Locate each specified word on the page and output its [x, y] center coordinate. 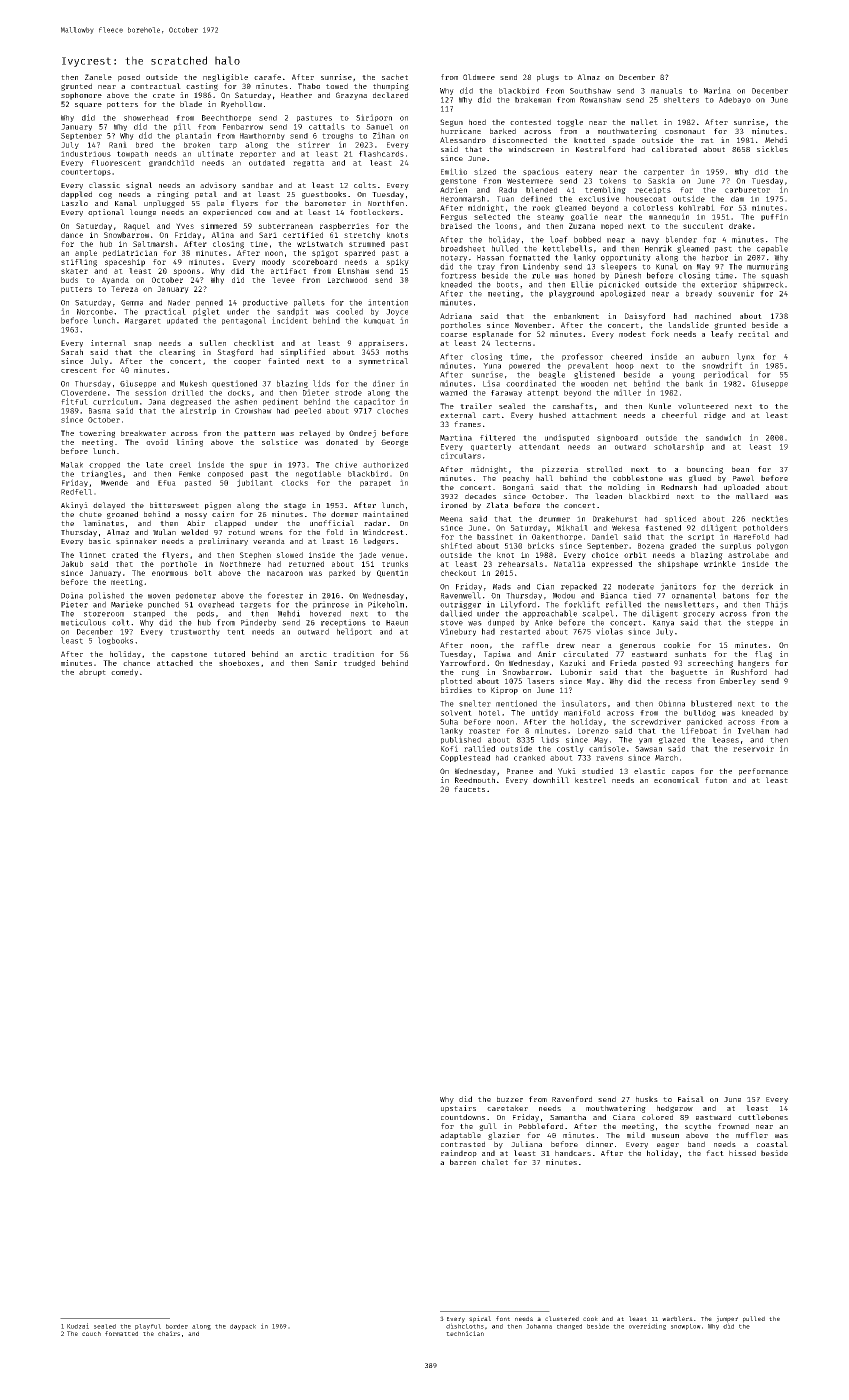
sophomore [81, 96]
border [177, 1326]
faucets [469, 789]
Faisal [691, 1099]
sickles [772, 149]
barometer [325, 203]
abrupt [92, 673]
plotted [456, 682]
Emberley [738, 682]
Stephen [255, 556]
